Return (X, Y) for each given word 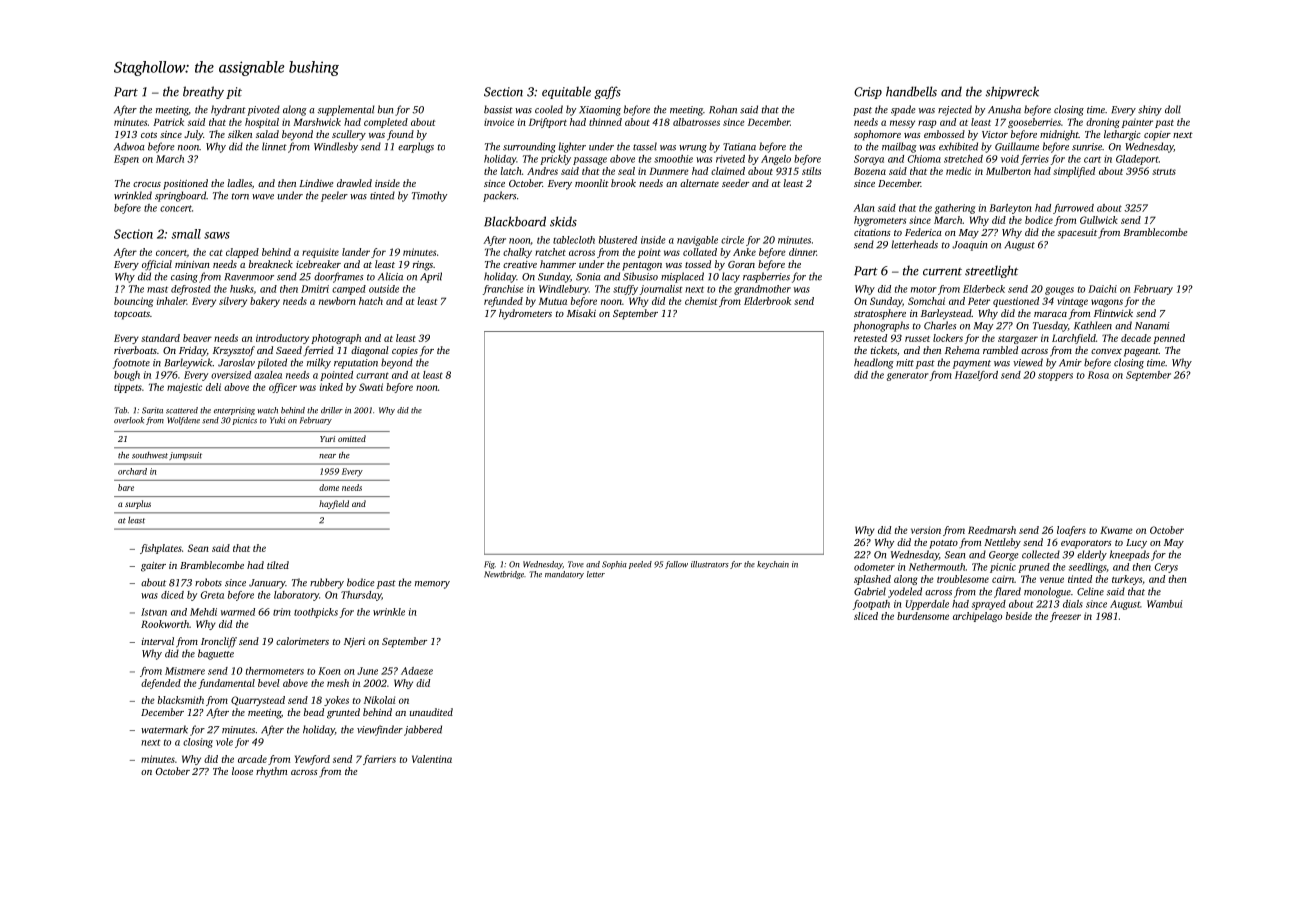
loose (242, 771)
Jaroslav (236, 362)
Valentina (432, 759)
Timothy (429, 196)
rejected (955, 110)
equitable (566, 92)
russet (917, 339)
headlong (874, 363)
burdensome (923, 616)
